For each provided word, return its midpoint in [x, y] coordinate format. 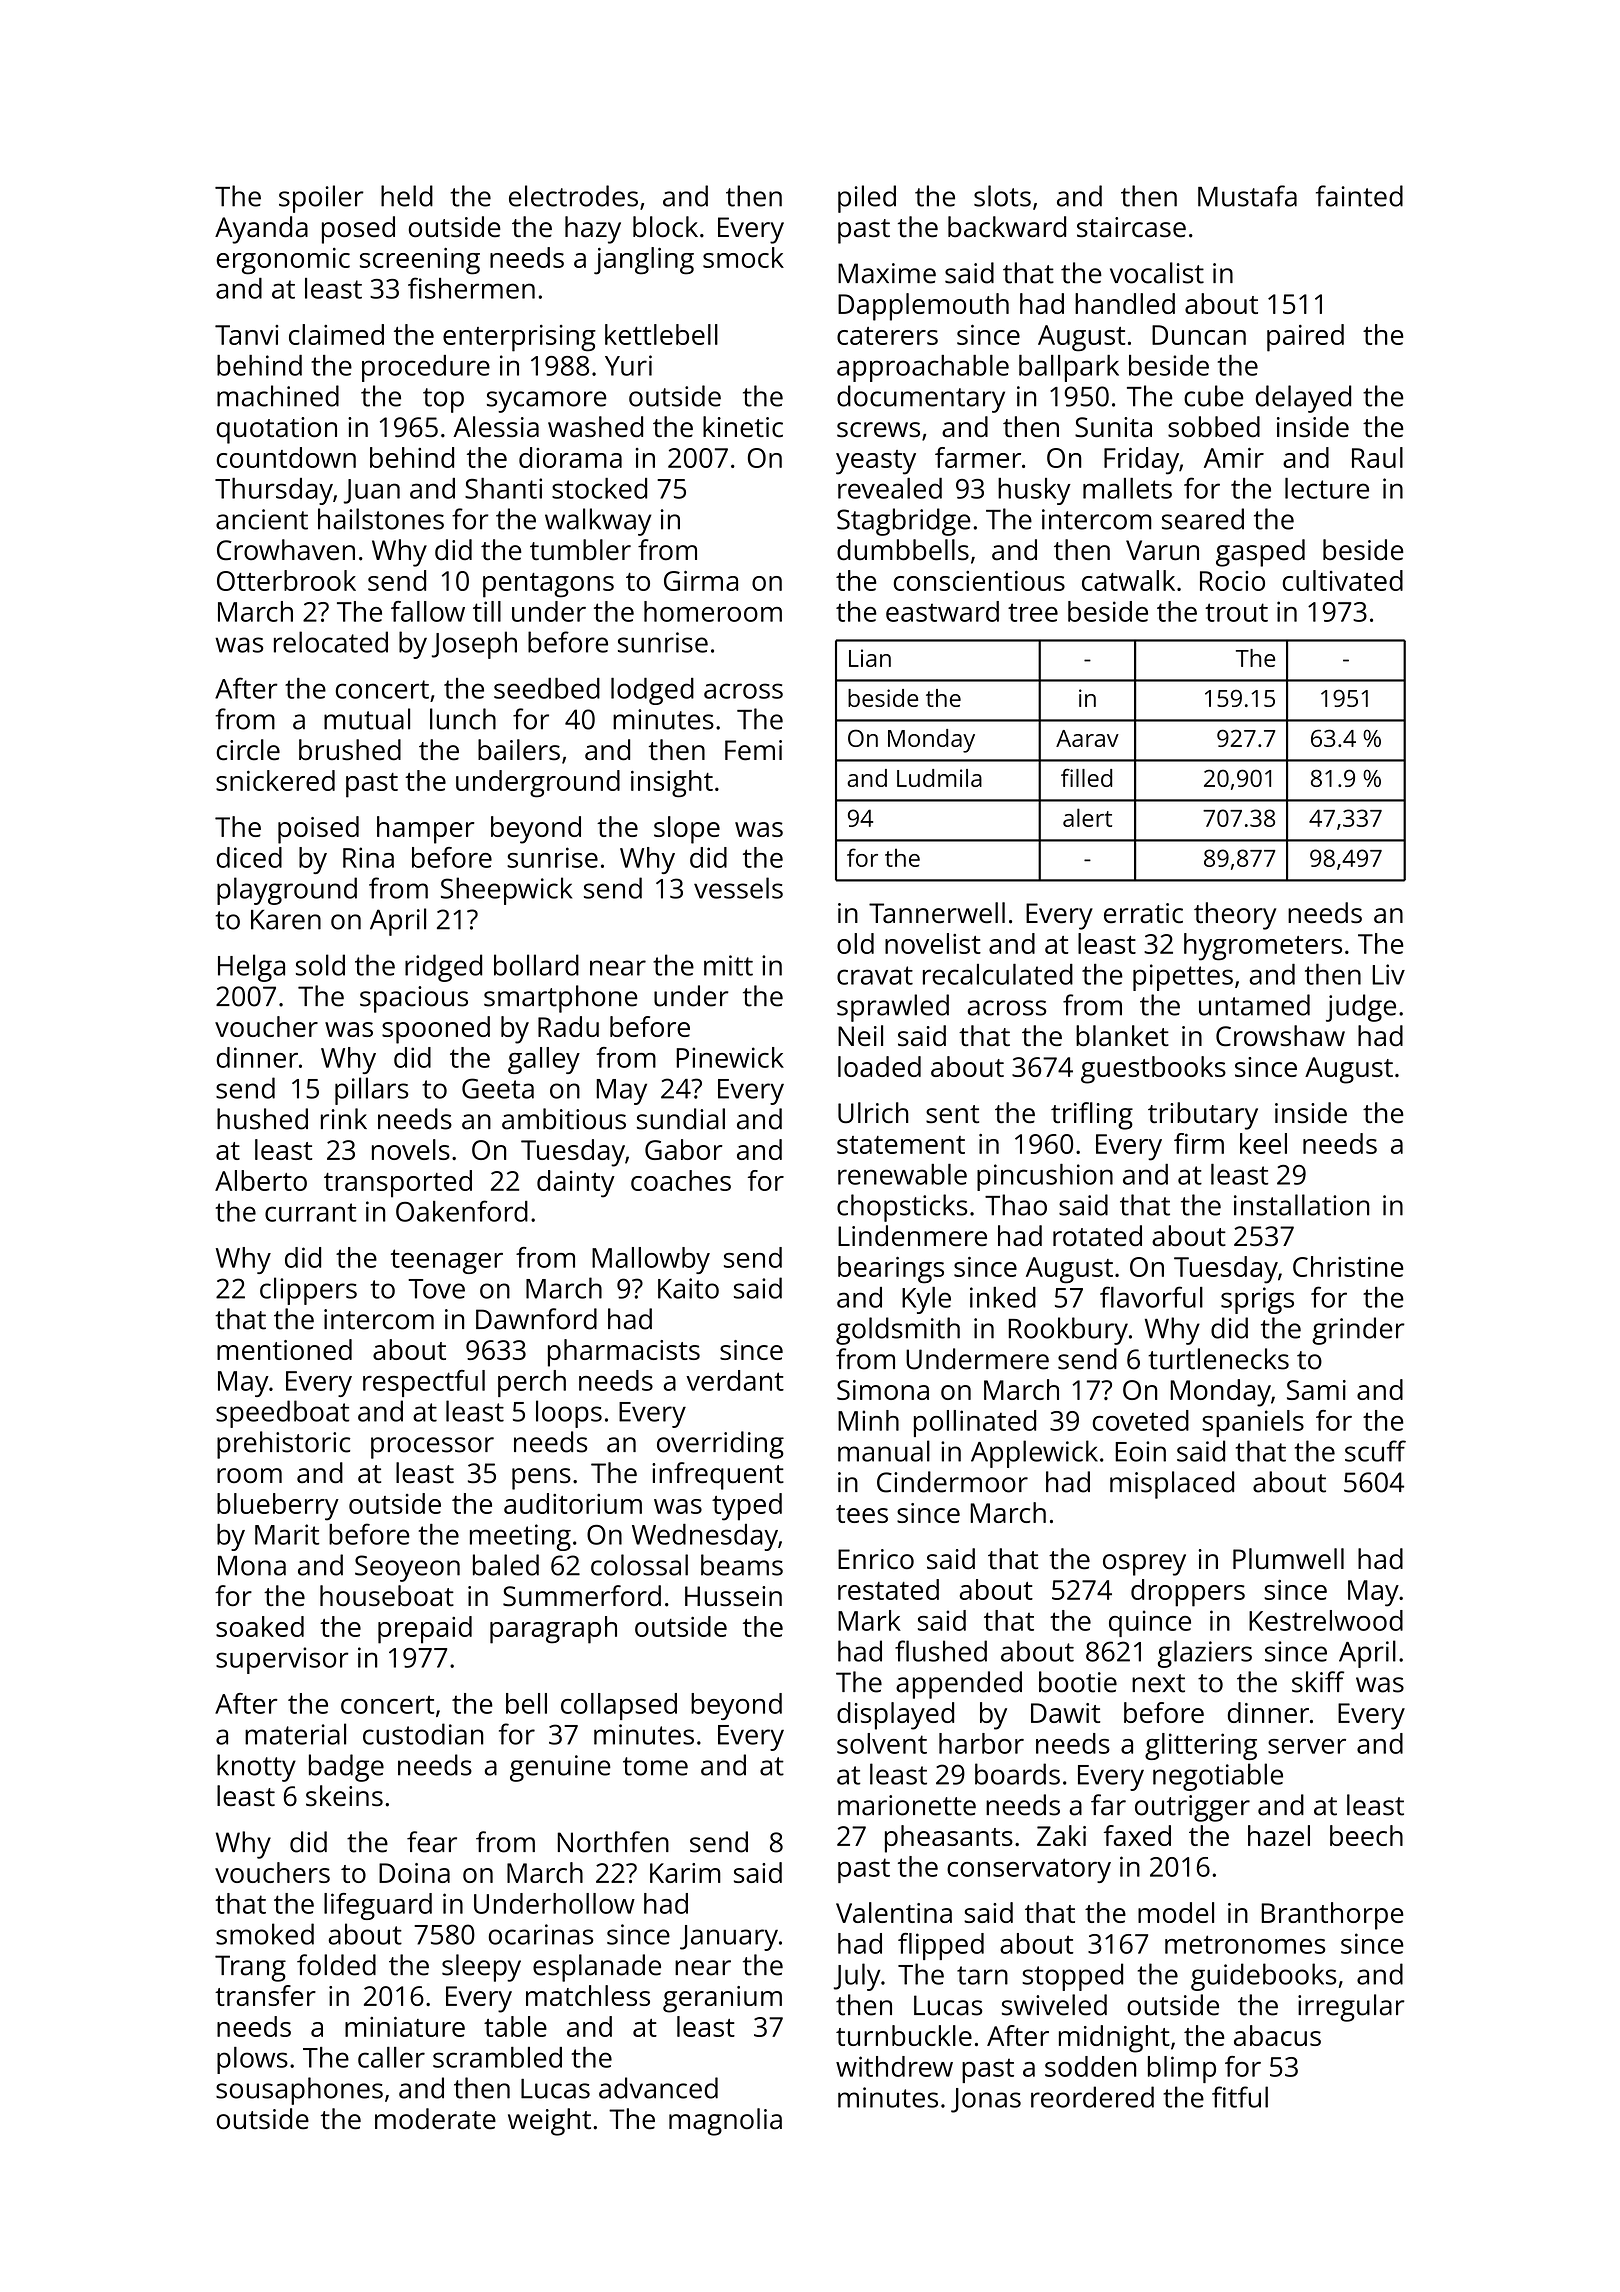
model [1176, 1912]
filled [1086, 777]
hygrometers [1263, 947]
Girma [701, 580]
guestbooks [1153, 1070]
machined [278, 396]
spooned [436, 1030]
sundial [681, 1119]
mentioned [284, 1349]
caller [391, 2057]
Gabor [683, 1149]
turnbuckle [904, 2035]
